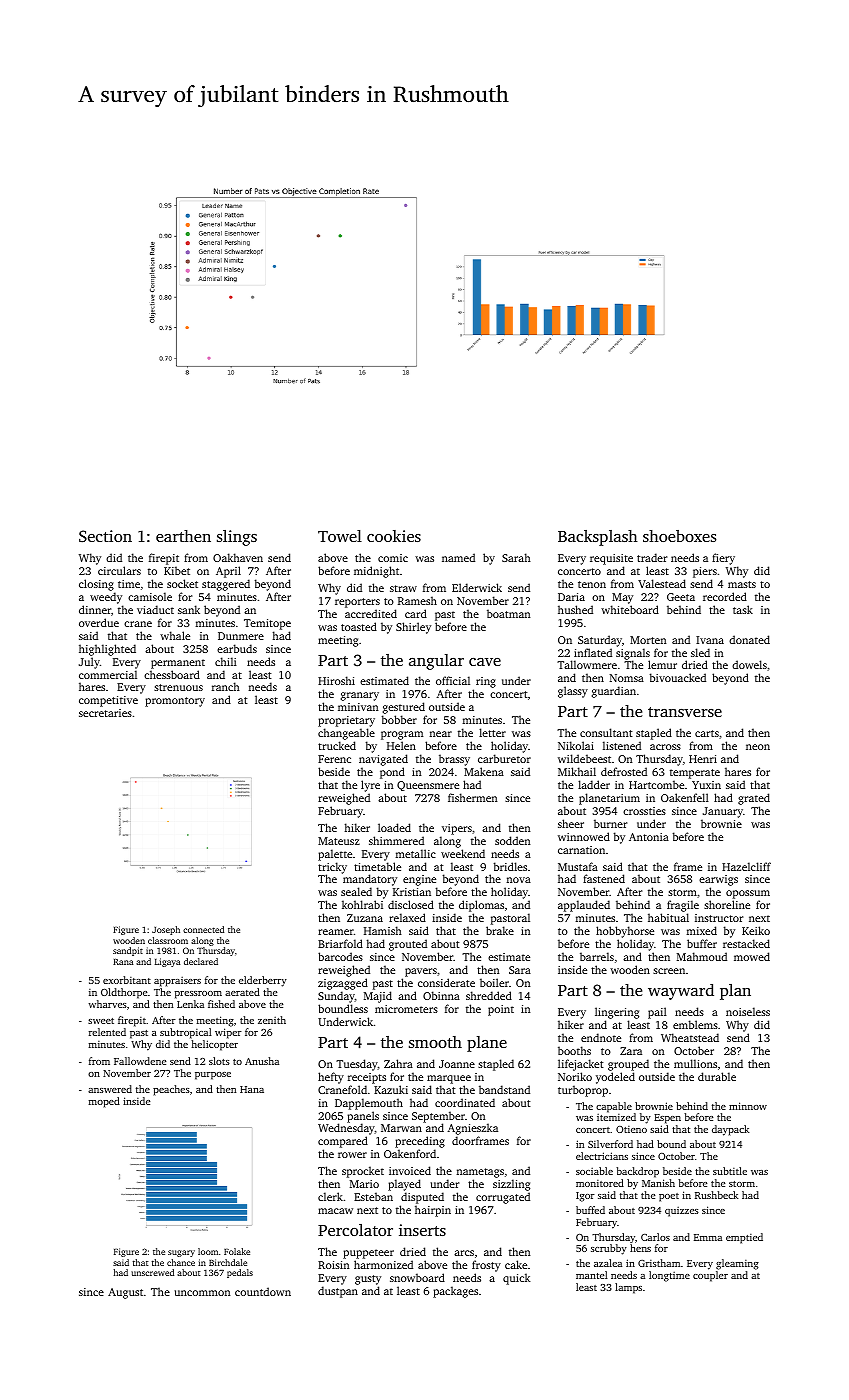 This screenshot has width=849, height=1400. What do you see at coordinates (628, 1288) in the screenshot?
I see `lamps` at bounding box center [628, 1288].
